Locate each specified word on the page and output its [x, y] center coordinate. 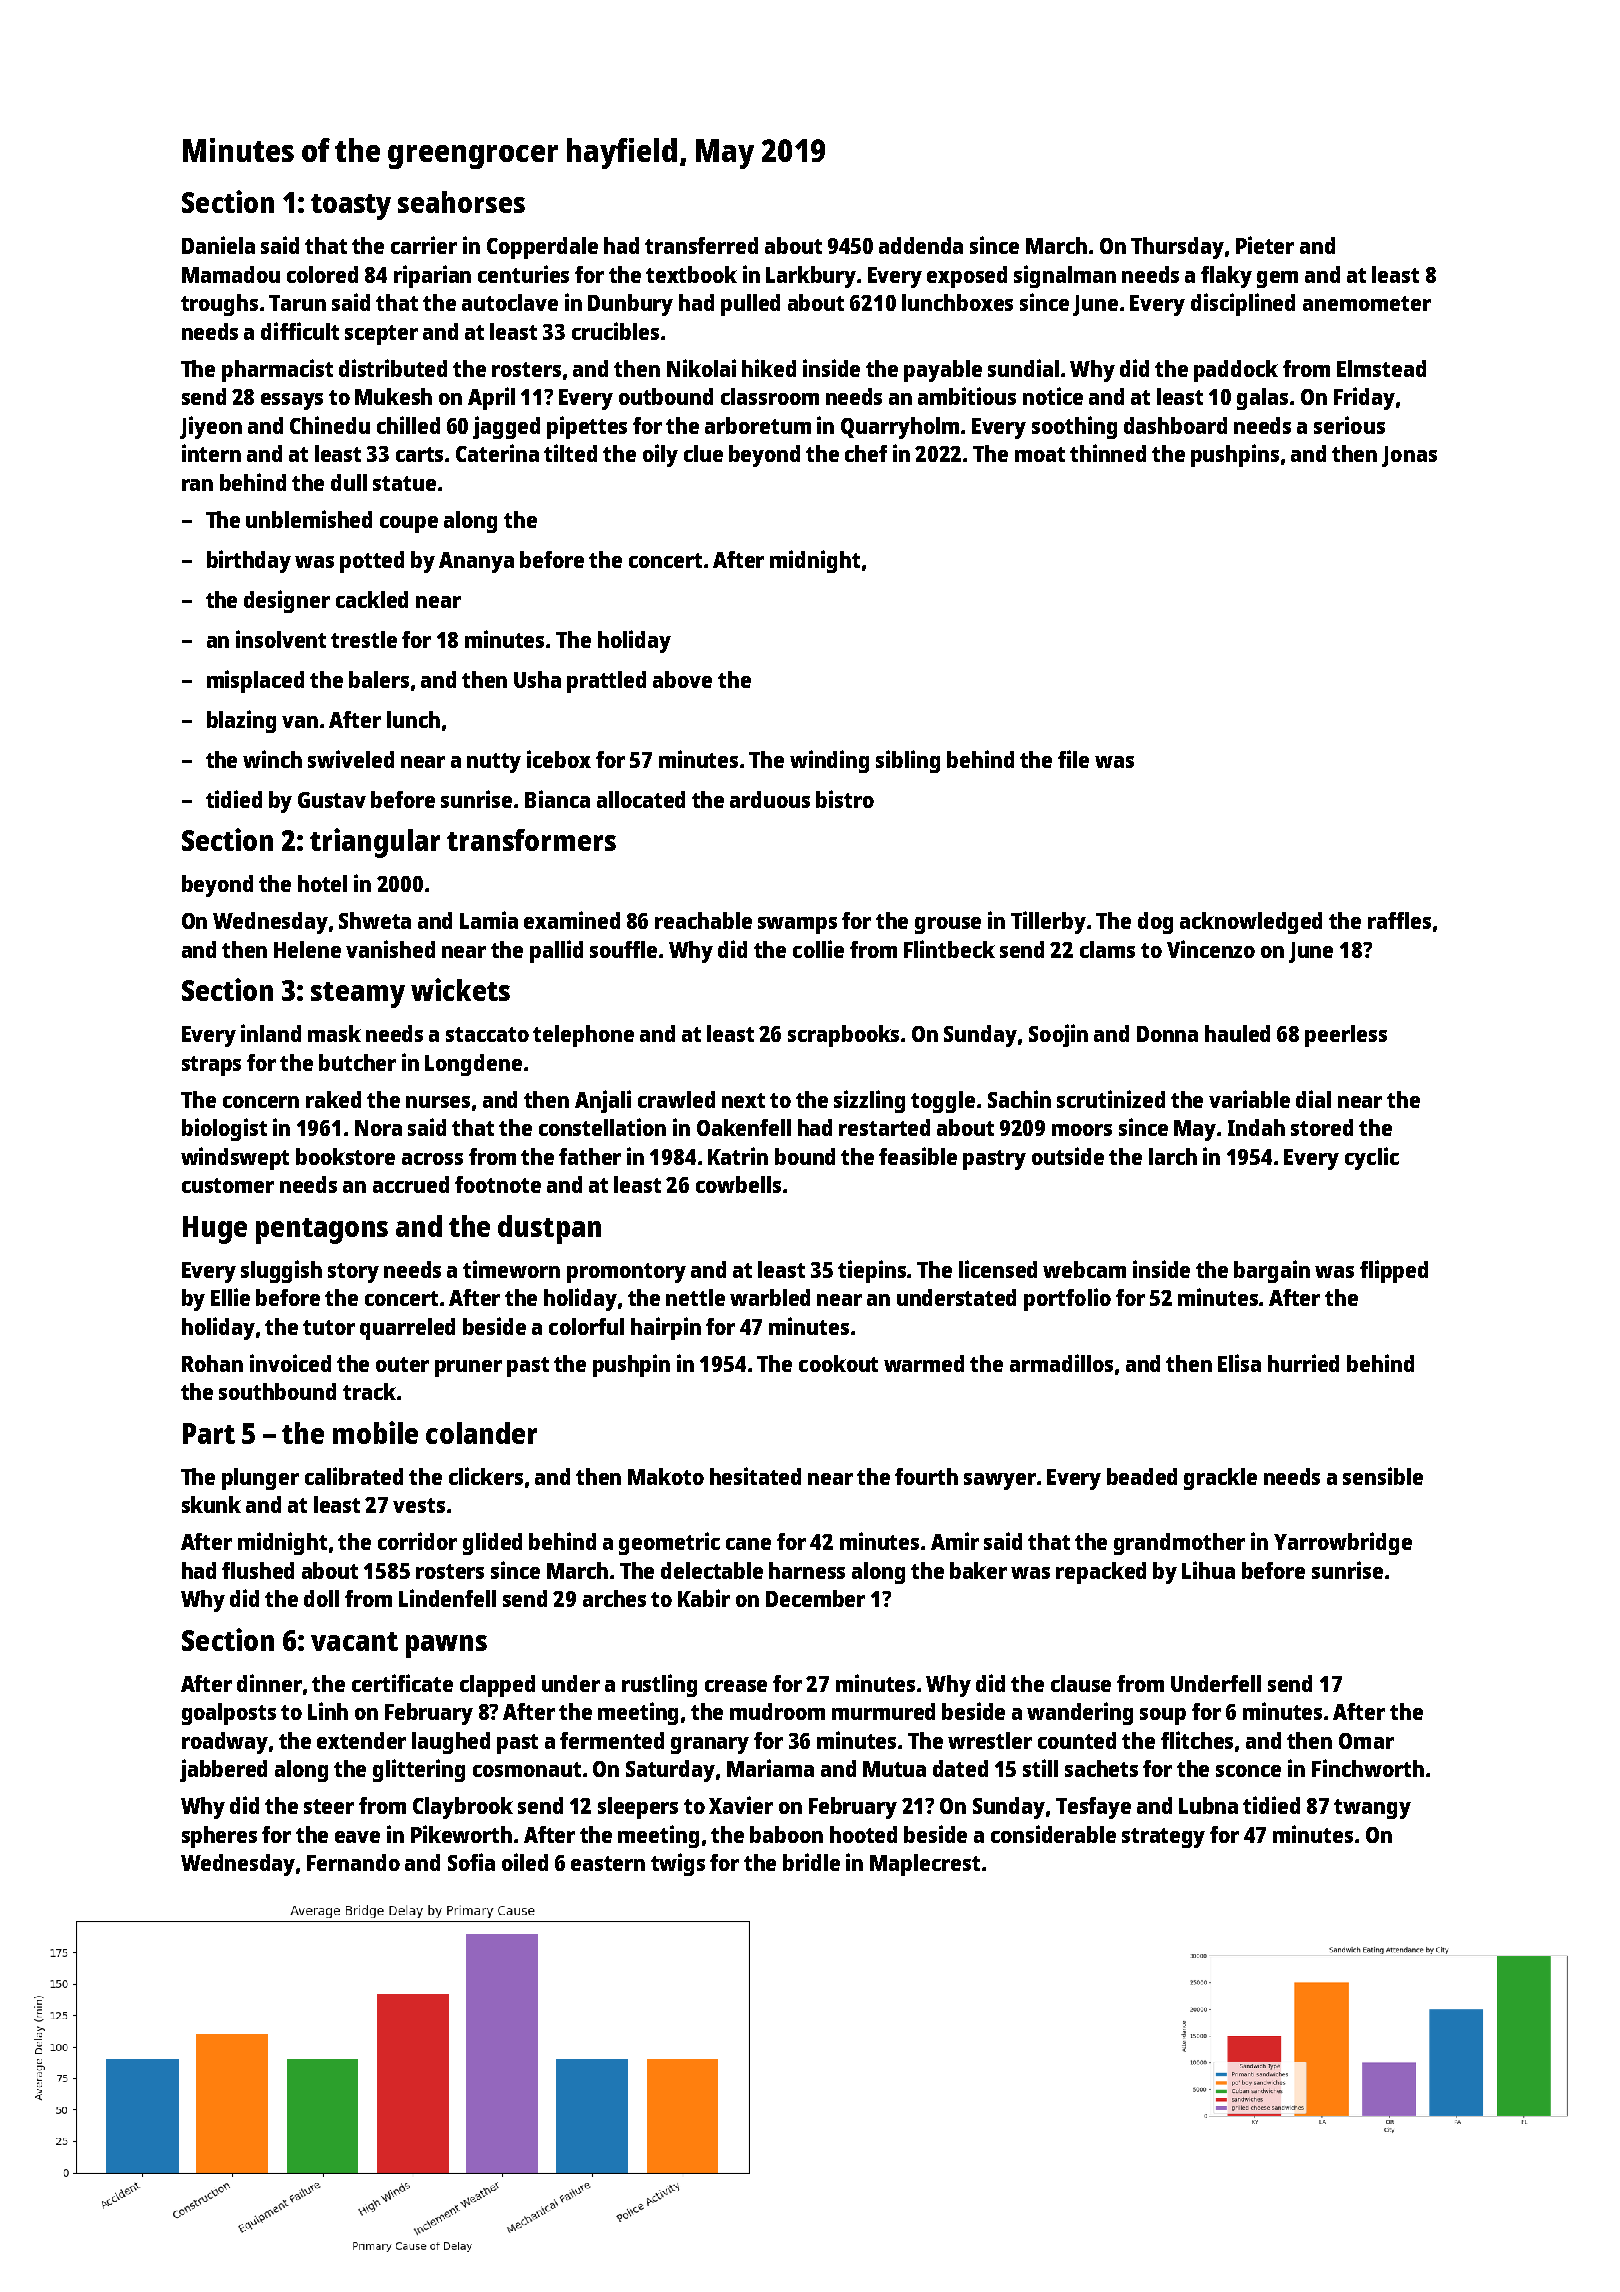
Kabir [704, 1598]
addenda [921, 245]
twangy [1372, 1809]
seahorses [461, 202]
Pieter [1265, 245]
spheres [219, 1837]
